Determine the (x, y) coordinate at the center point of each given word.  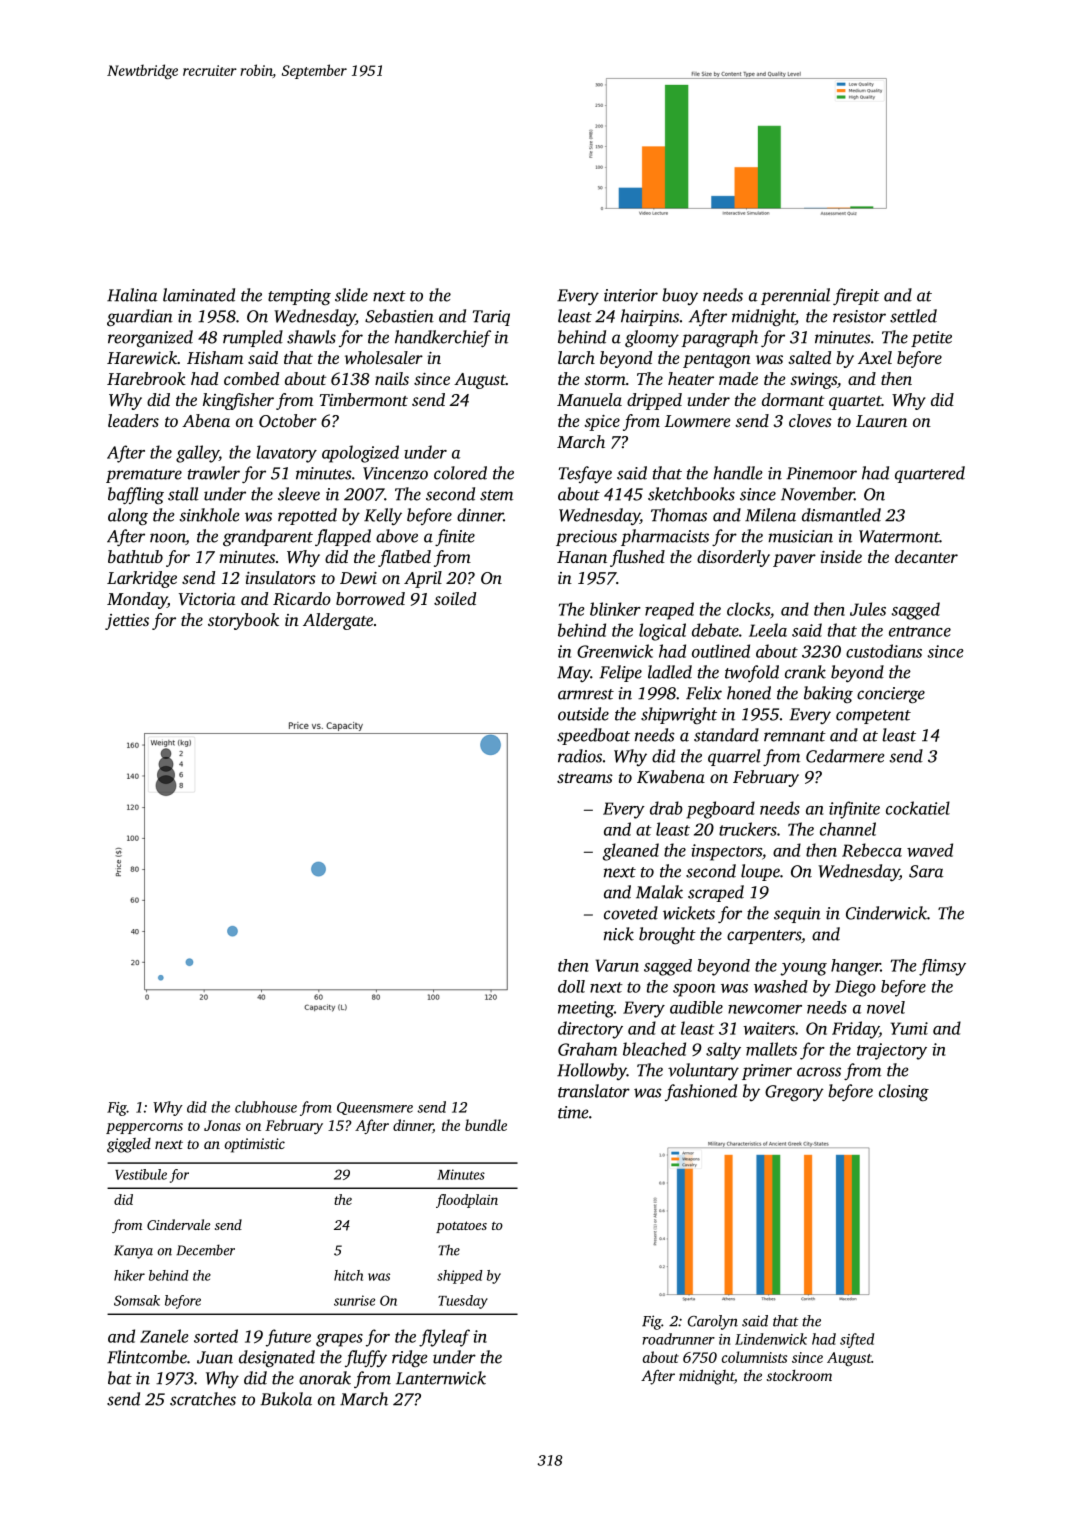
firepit (856, 296)
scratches (203, 1399)
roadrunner (678, 1339)
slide (351, 295)
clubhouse (266, 1107)
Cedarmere (845, 756)
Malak (659, 892)
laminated (199, 295)
